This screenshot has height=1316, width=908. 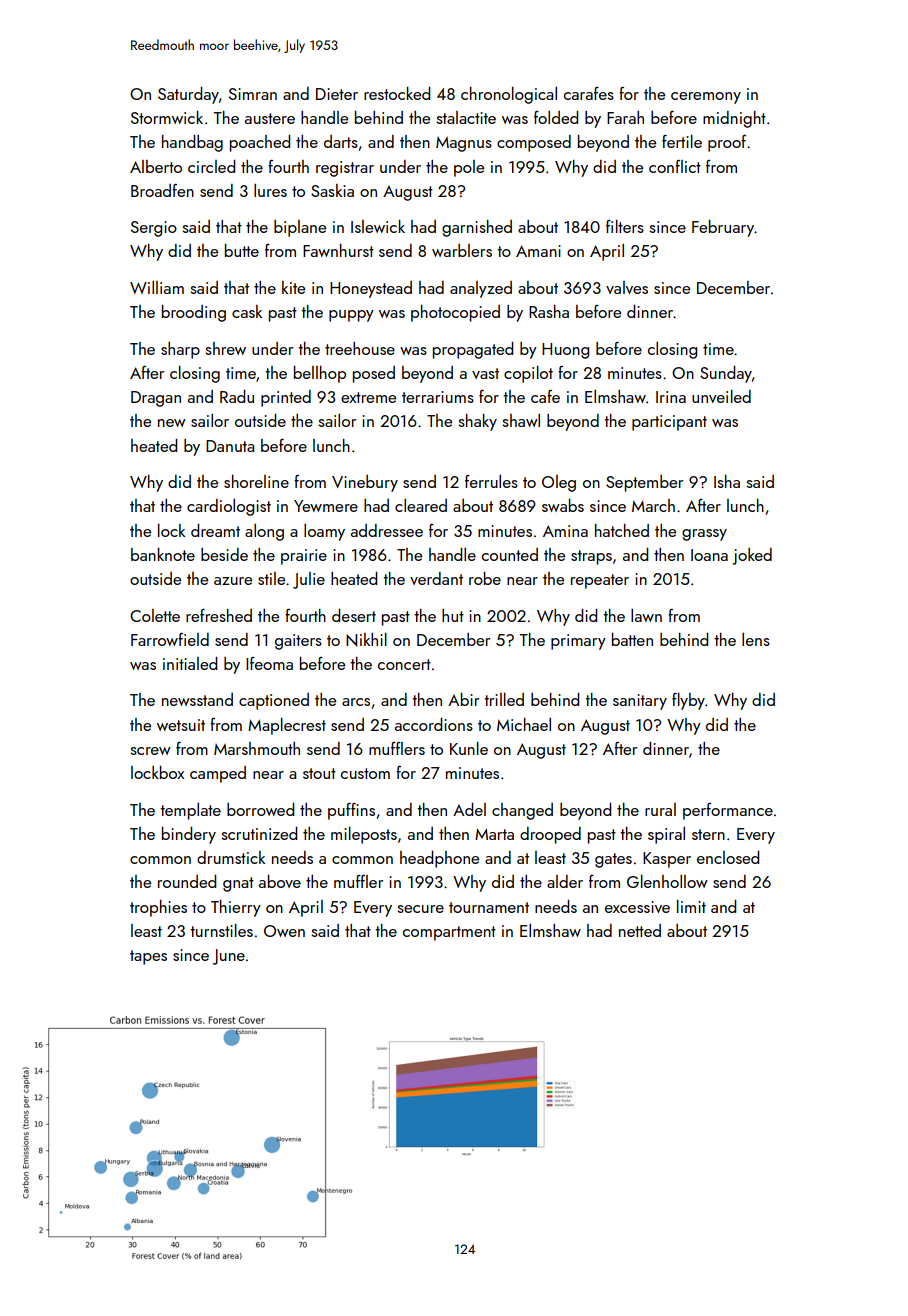 What do you see at coordinates (466, 117) in the screenshot?
I see `stalactite` at bounding box center [466, 117].
